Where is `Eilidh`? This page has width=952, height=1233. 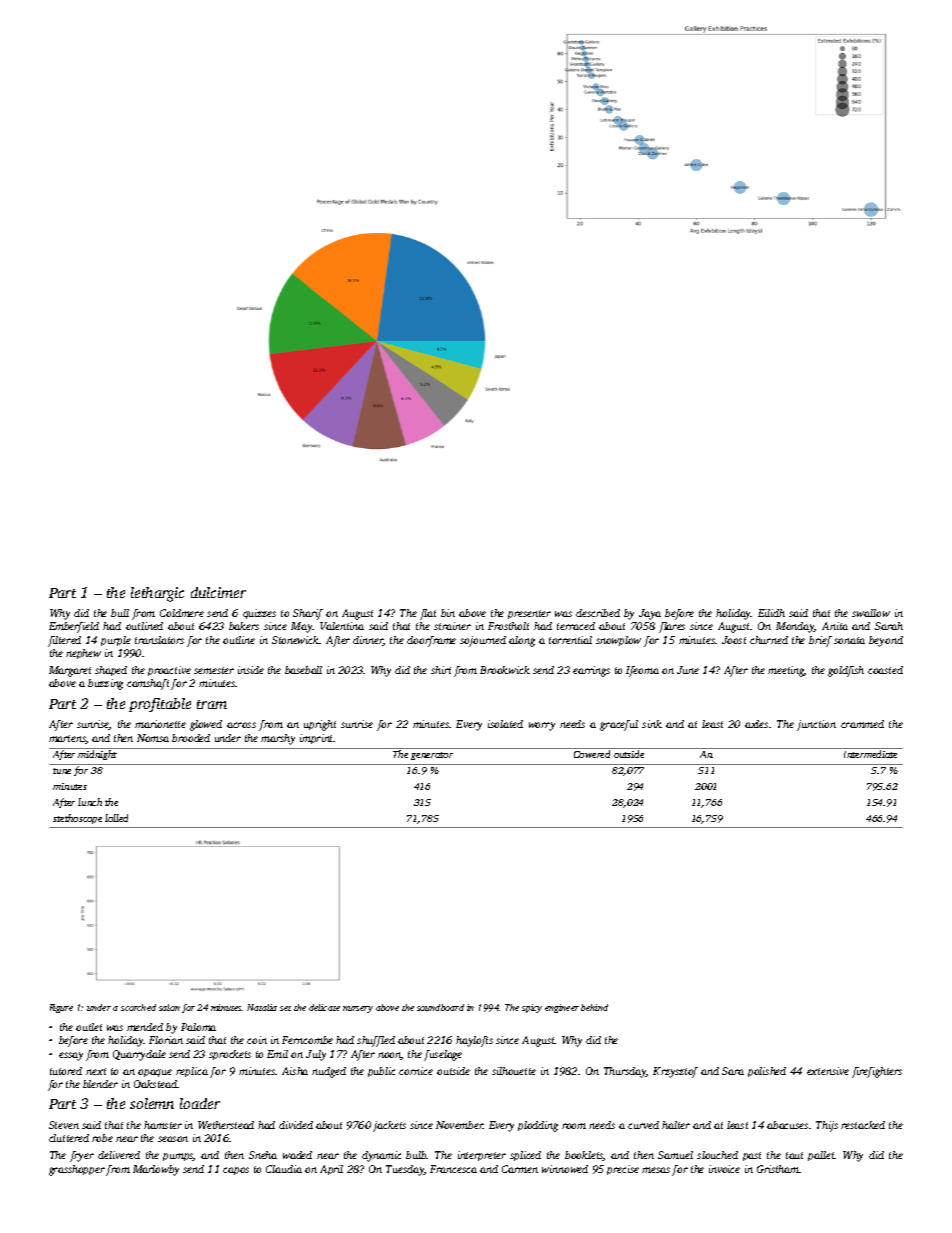 Eilidh is located at coordinates (771, 613).
